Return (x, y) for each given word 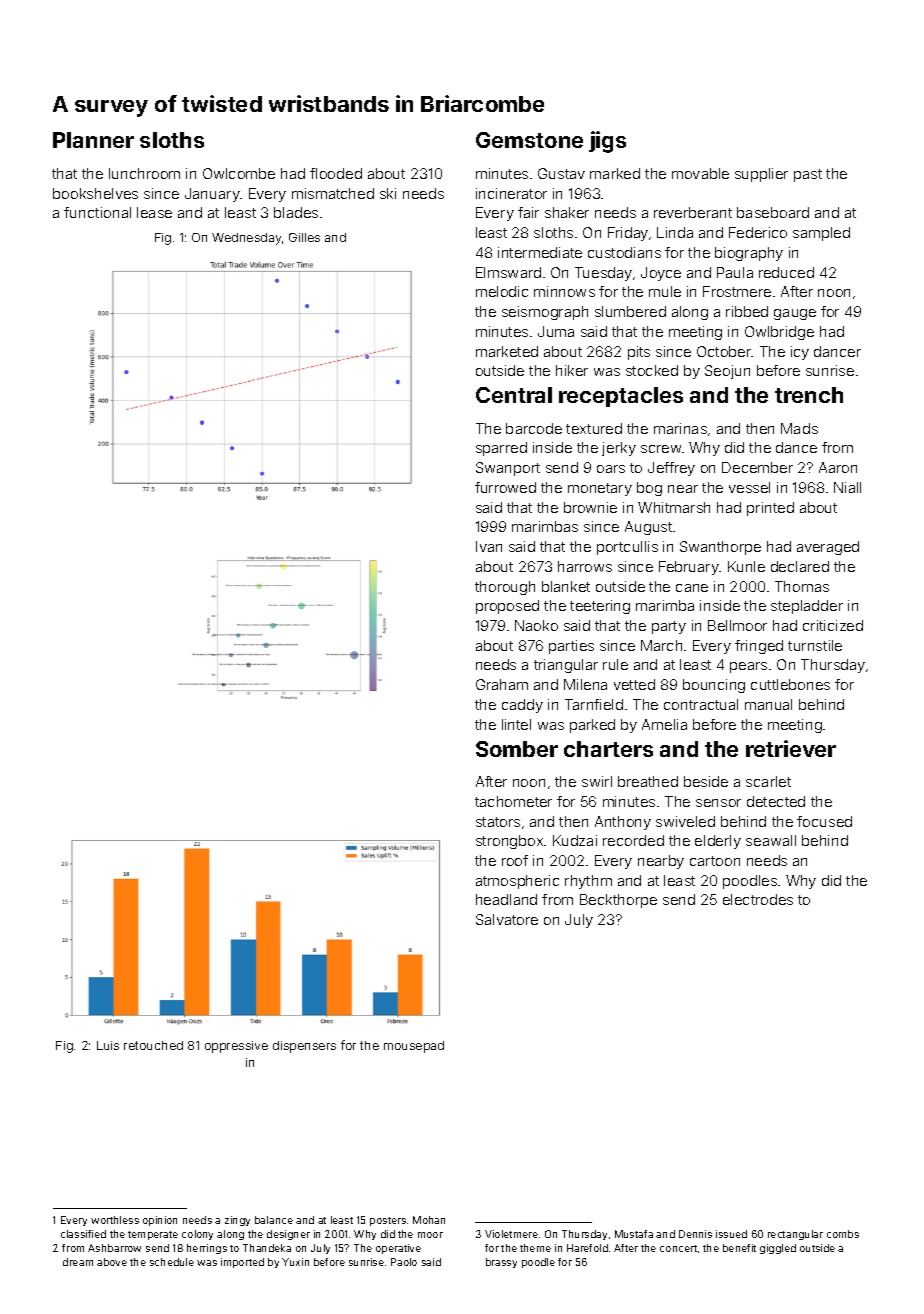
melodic (502, 291)
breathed (648, 781)
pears (748, 667)
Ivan (489, 546)
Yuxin (295, 1262)
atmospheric (517, 882)
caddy (522, 706)
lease (154, 212)
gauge (795, 314)
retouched (153, 1045)
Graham (502, 684)
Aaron (838, 467)
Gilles (304, 237)
